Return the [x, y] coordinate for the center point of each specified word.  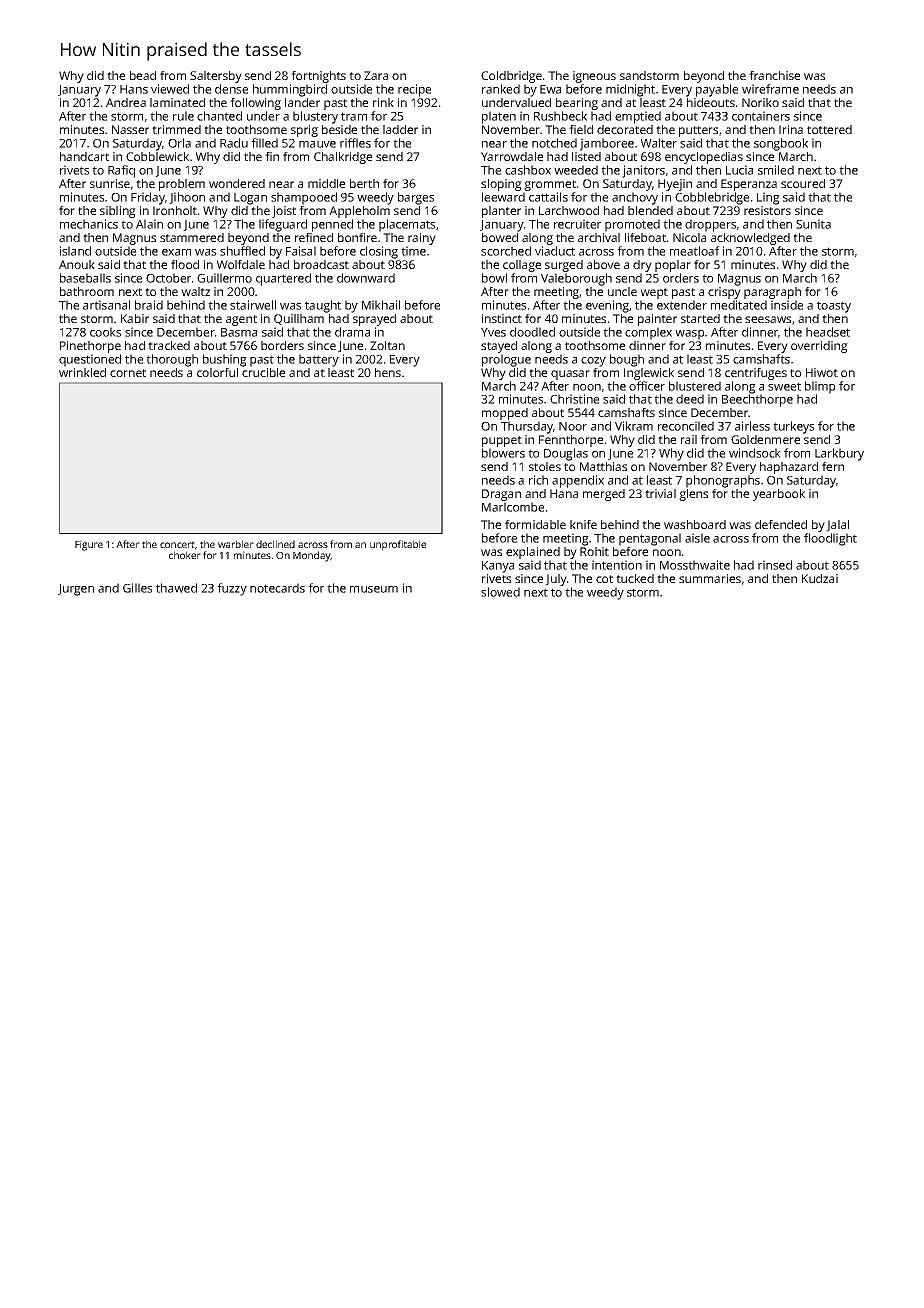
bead [143, 75]
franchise [774, 75]
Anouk [77, 264]
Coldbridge [511, 77]
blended [650, 210]
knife [583, 524]
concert [177, 544]
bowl [494, 278]
